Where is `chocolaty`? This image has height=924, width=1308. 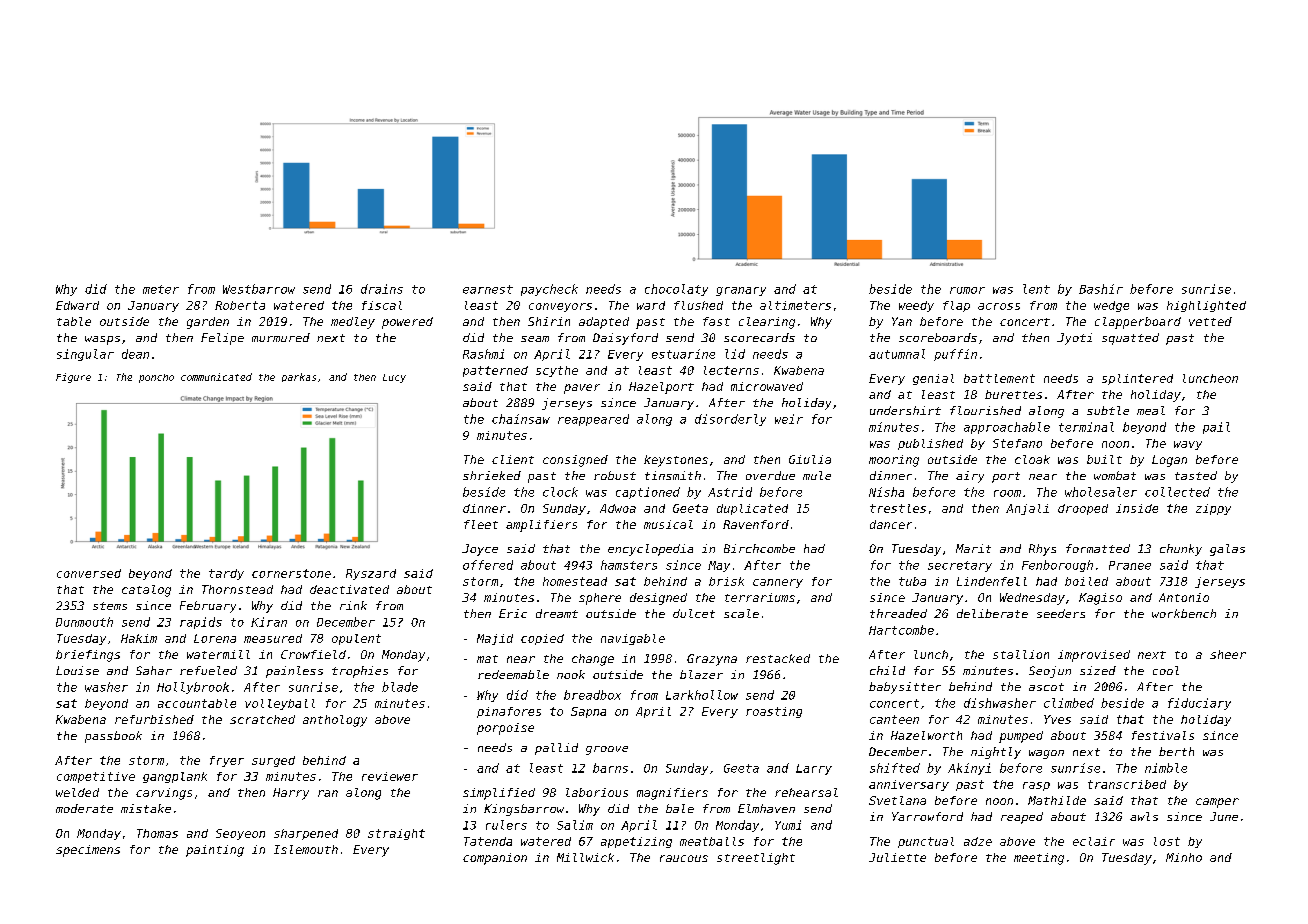 chocolaty is located at coordinates (676, 290).
